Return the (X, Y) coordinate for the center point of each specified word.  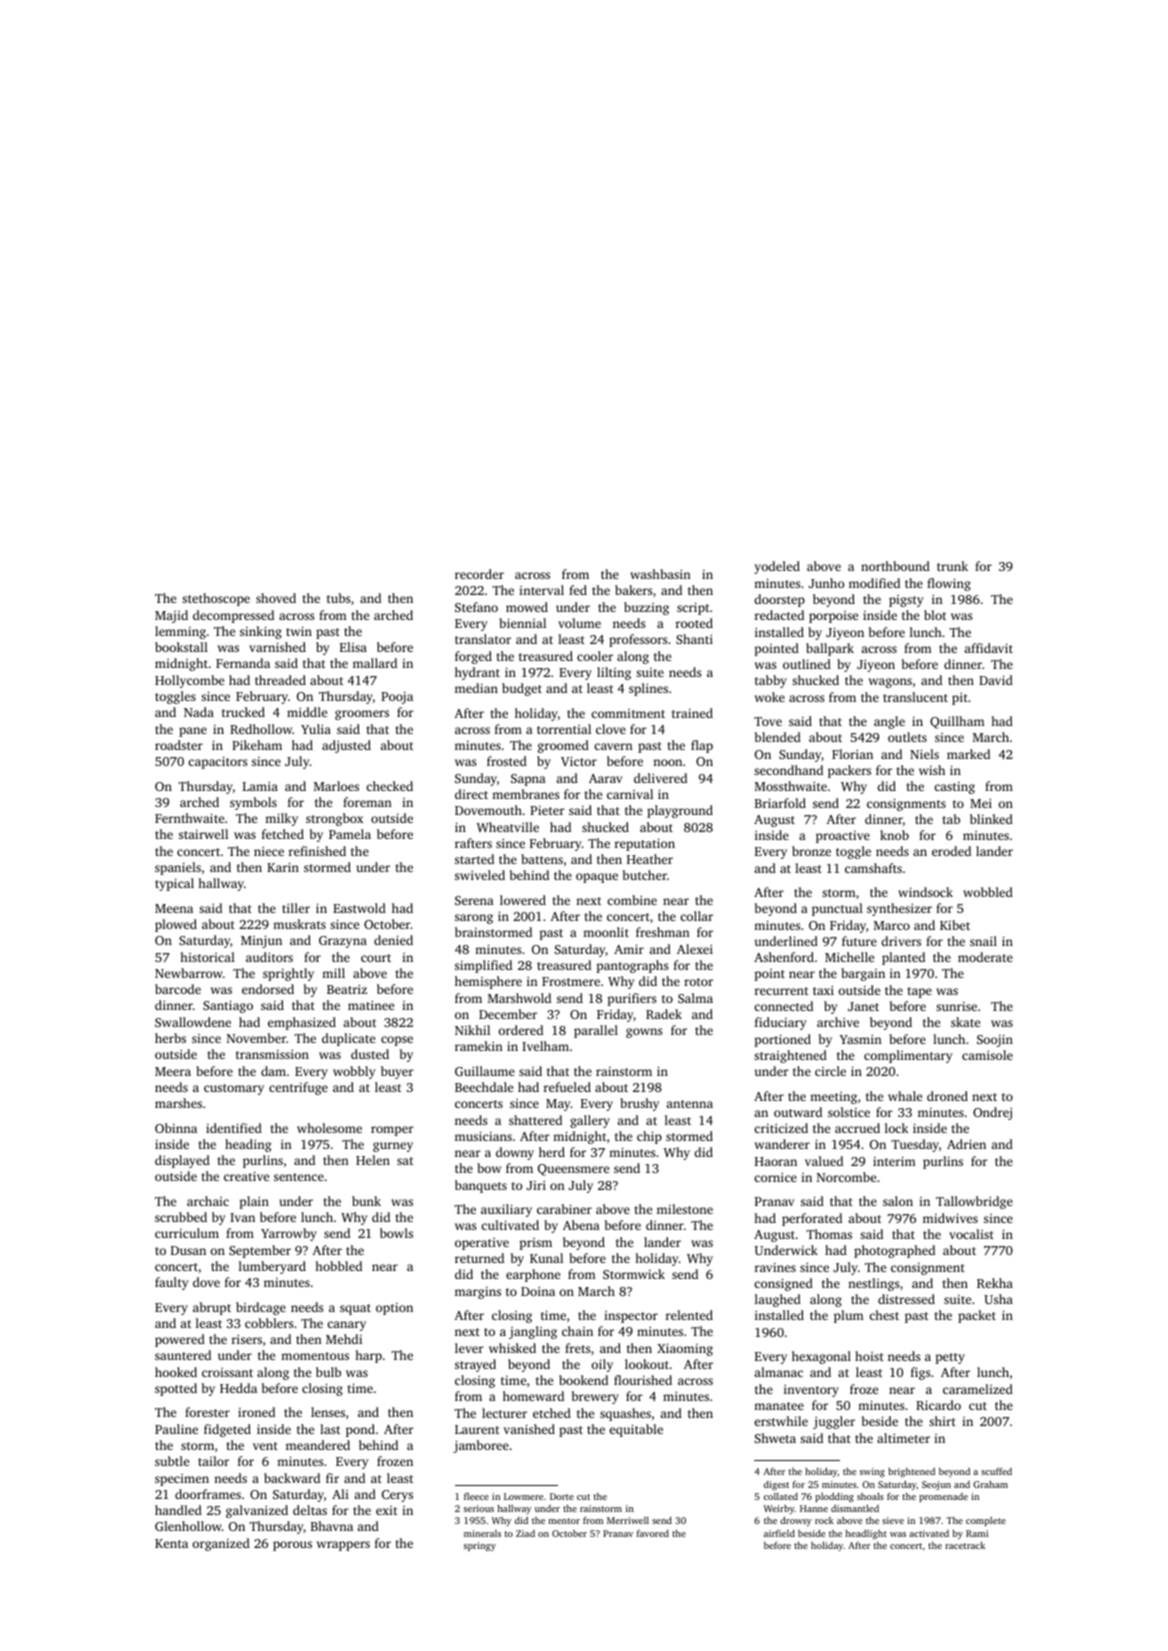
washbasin (660, 574)
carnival (630, 794)
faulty (171, 1283)
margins (478, 1293)
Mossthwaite (791, 786)
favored (653, 1533)
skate (965, 1022)
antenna (689, 1104)
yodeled (777, 567)
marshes (178, 1103)
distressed (906, 1299)
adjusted (346, 746)
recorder (479, 574)
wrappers (343, 1546)
